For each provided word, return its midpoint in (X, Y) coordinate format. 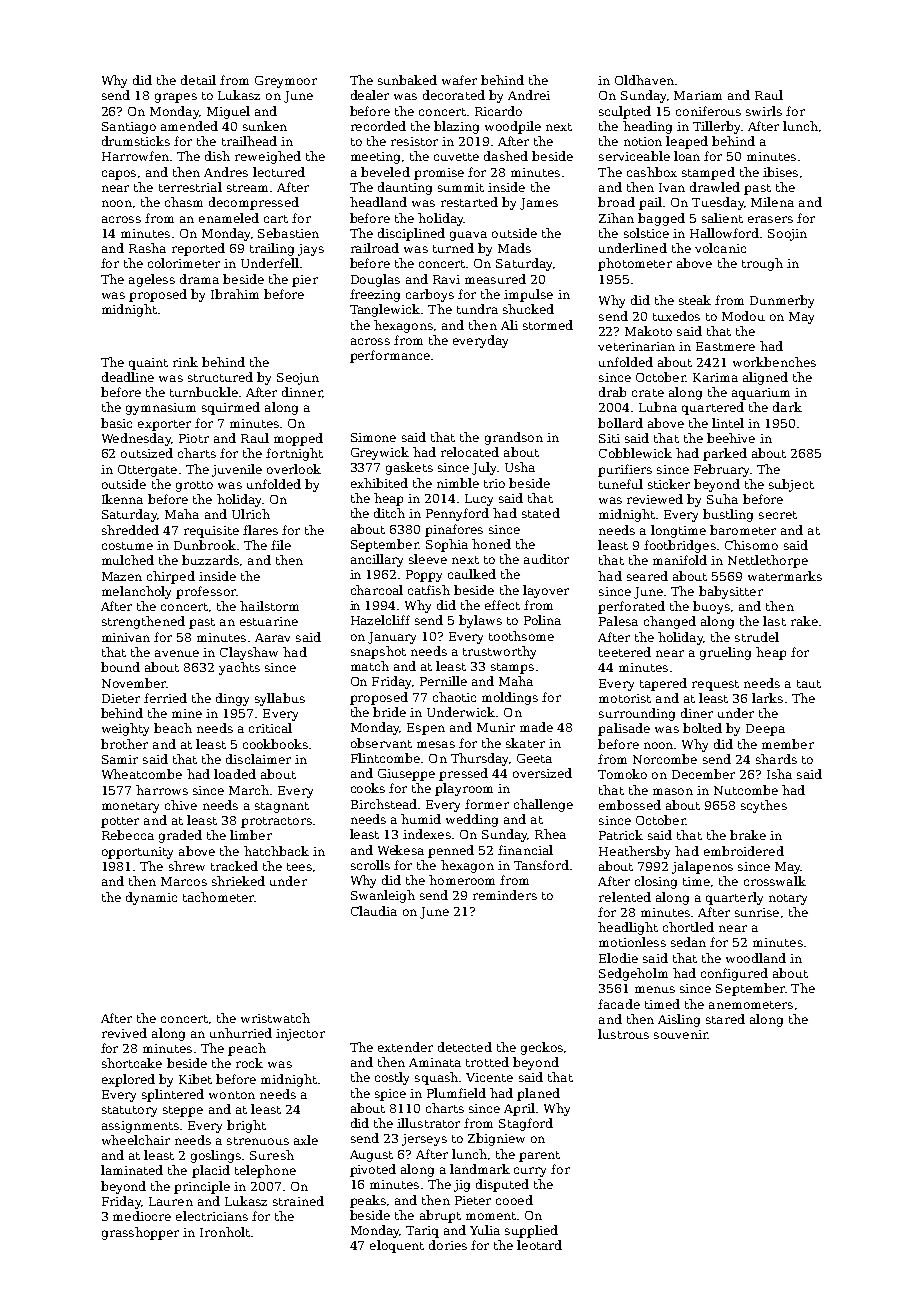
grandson (514, 438)
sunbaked (407, 80)
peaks (368, 1201)
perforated (631, 607)
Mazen (122, 576)
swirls (764, 111)
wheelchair (136, 1140)
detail (198, 80)
